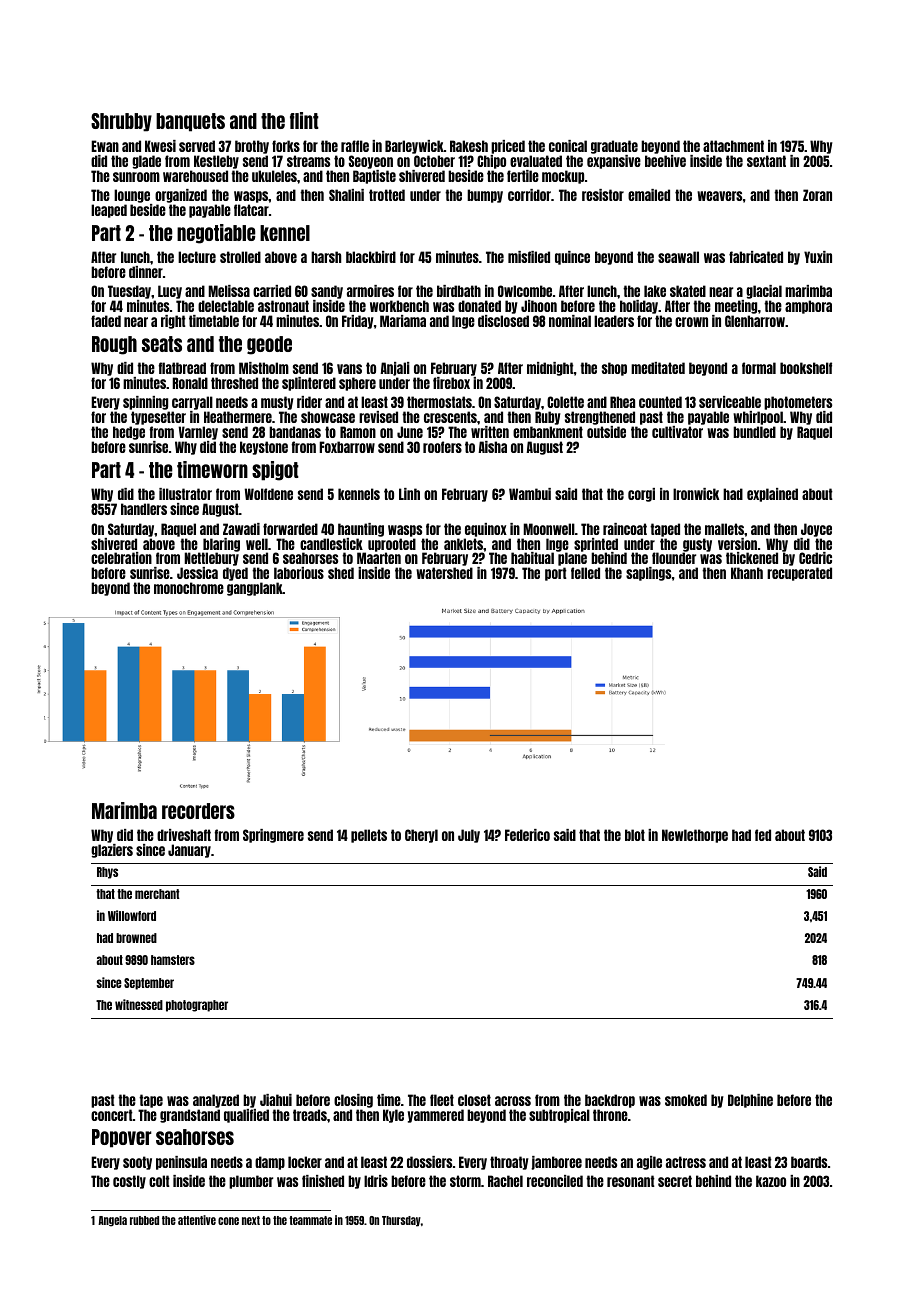  I want to click on peninsula, so click(181, 1163).
